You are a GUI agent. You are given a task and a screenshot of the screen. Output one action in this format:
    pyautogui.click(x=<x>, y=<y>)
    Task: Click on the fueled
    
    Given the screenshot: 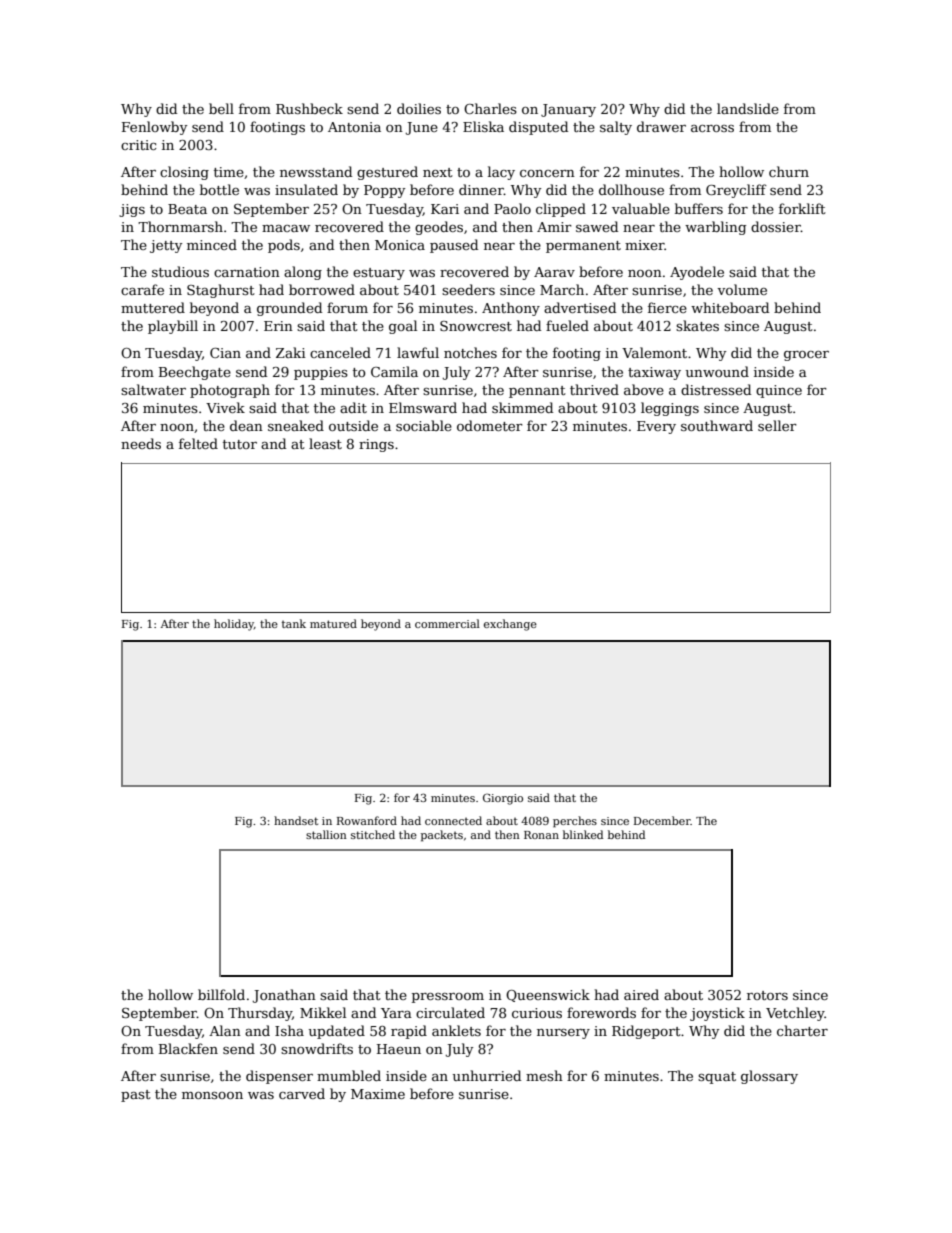 What is the action you would take?
    pyautogui.click(x=567, y=325)
